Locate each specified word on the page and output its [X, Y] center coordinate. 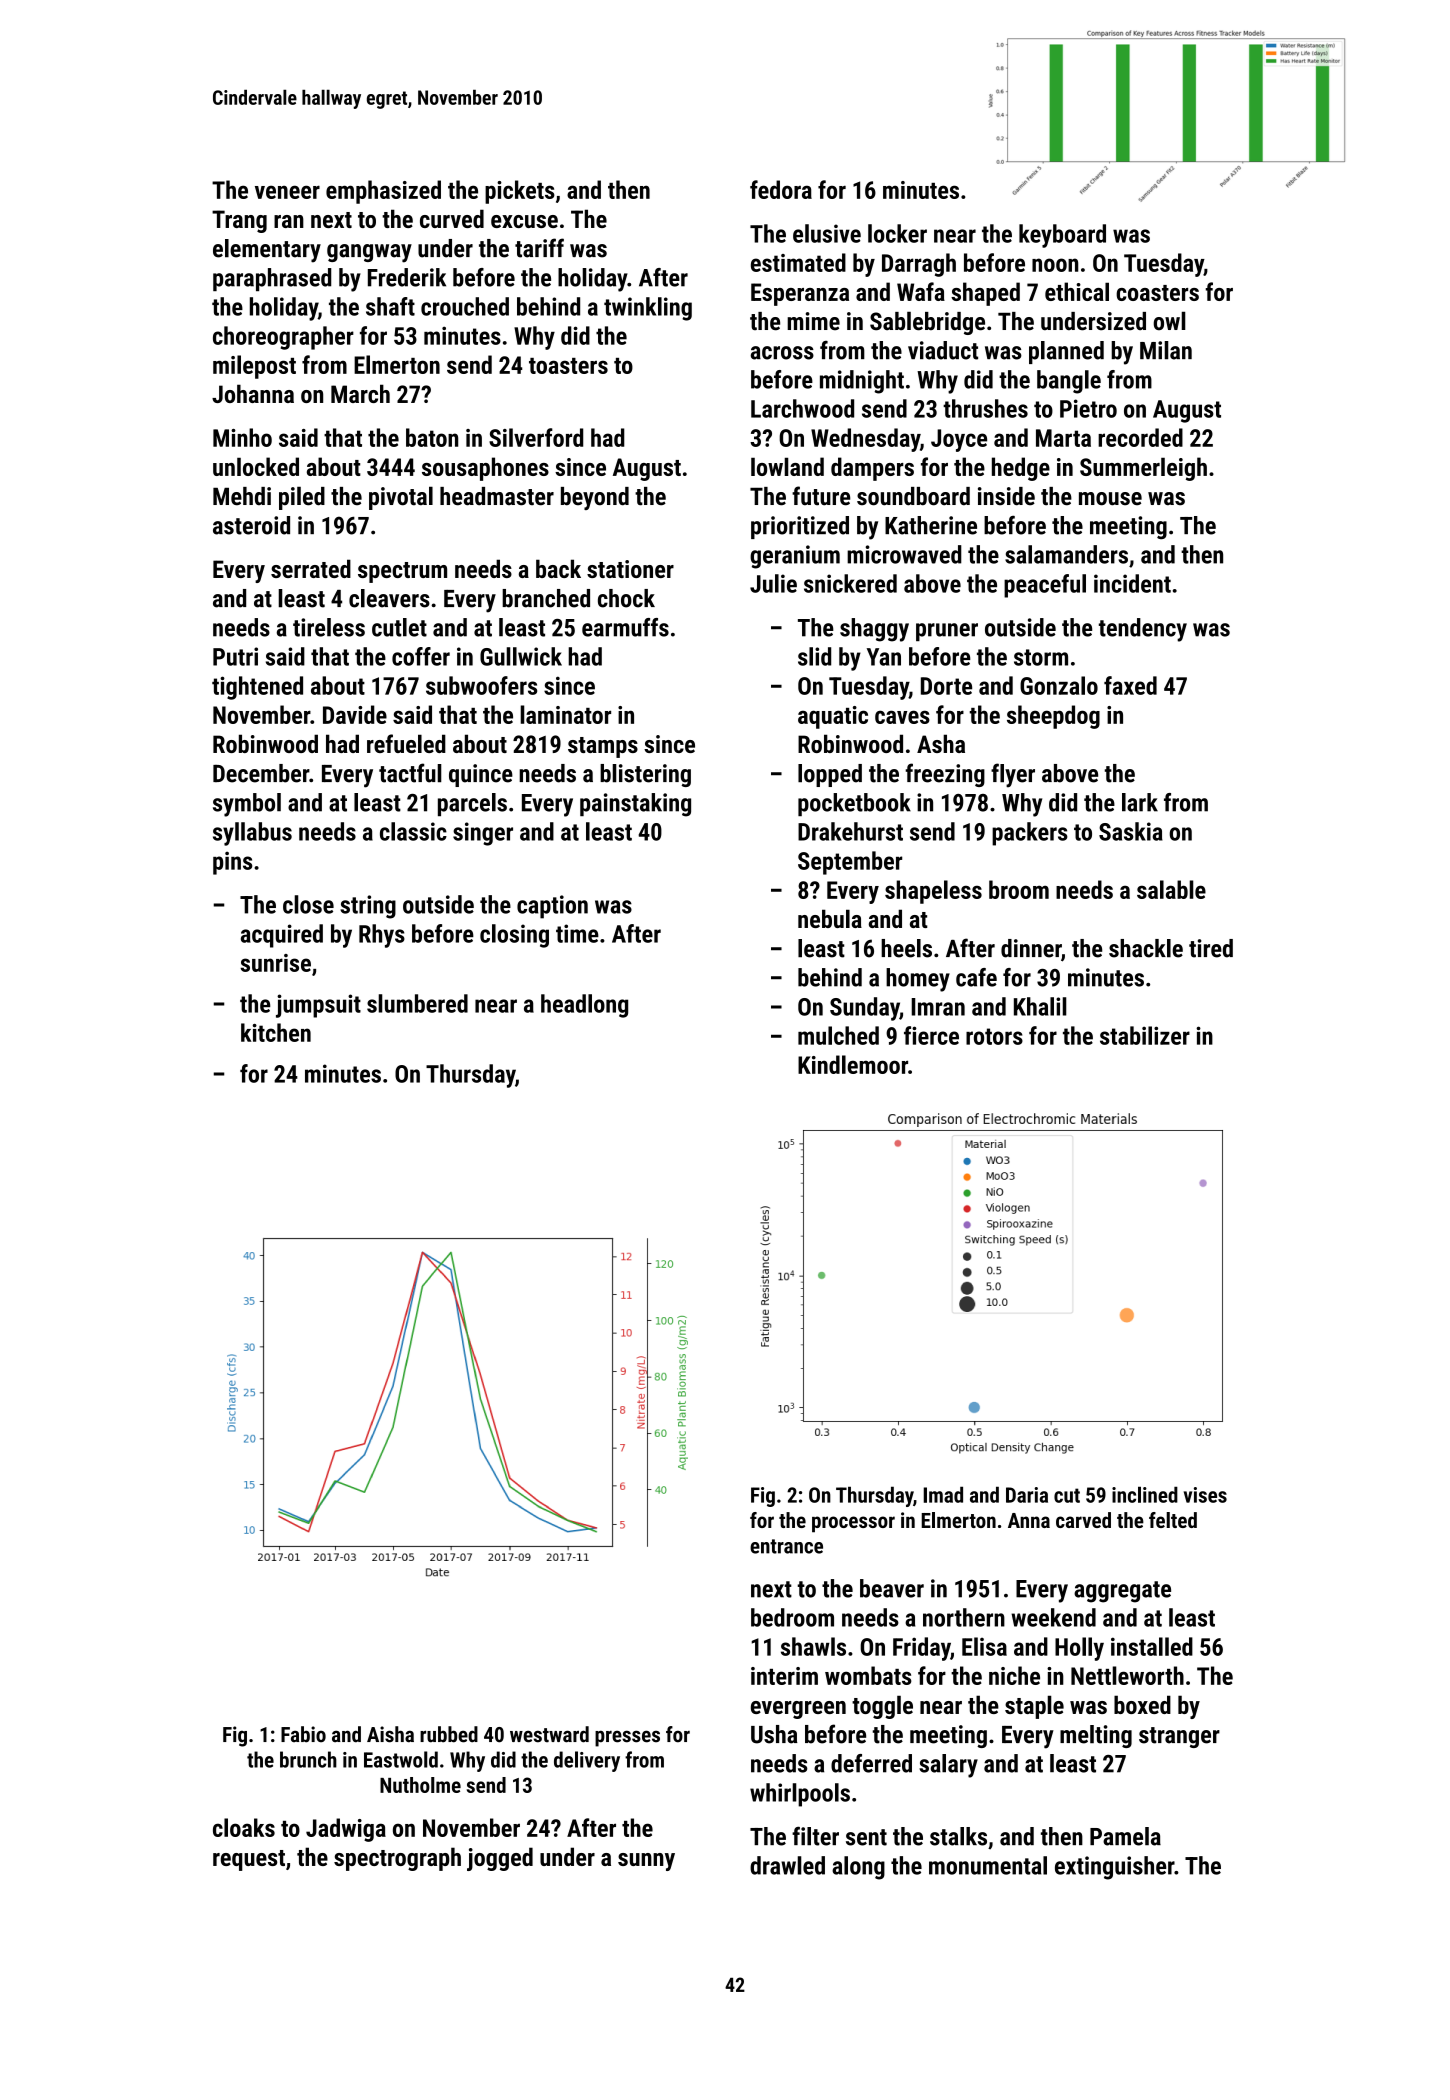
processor [853, 1524]
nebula [830, 918]
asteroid [251, 525]
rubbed [449, 1734]
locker [897, 233]
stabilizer [1145, 1035]
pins [232, 863]
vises [1205, 1495]
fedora [781, 189]
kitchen [276, 1032]
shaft [390, 306]
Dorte [946, 686]
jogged [500, 1859]
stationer [630, 569]
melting [1096, 1736]
